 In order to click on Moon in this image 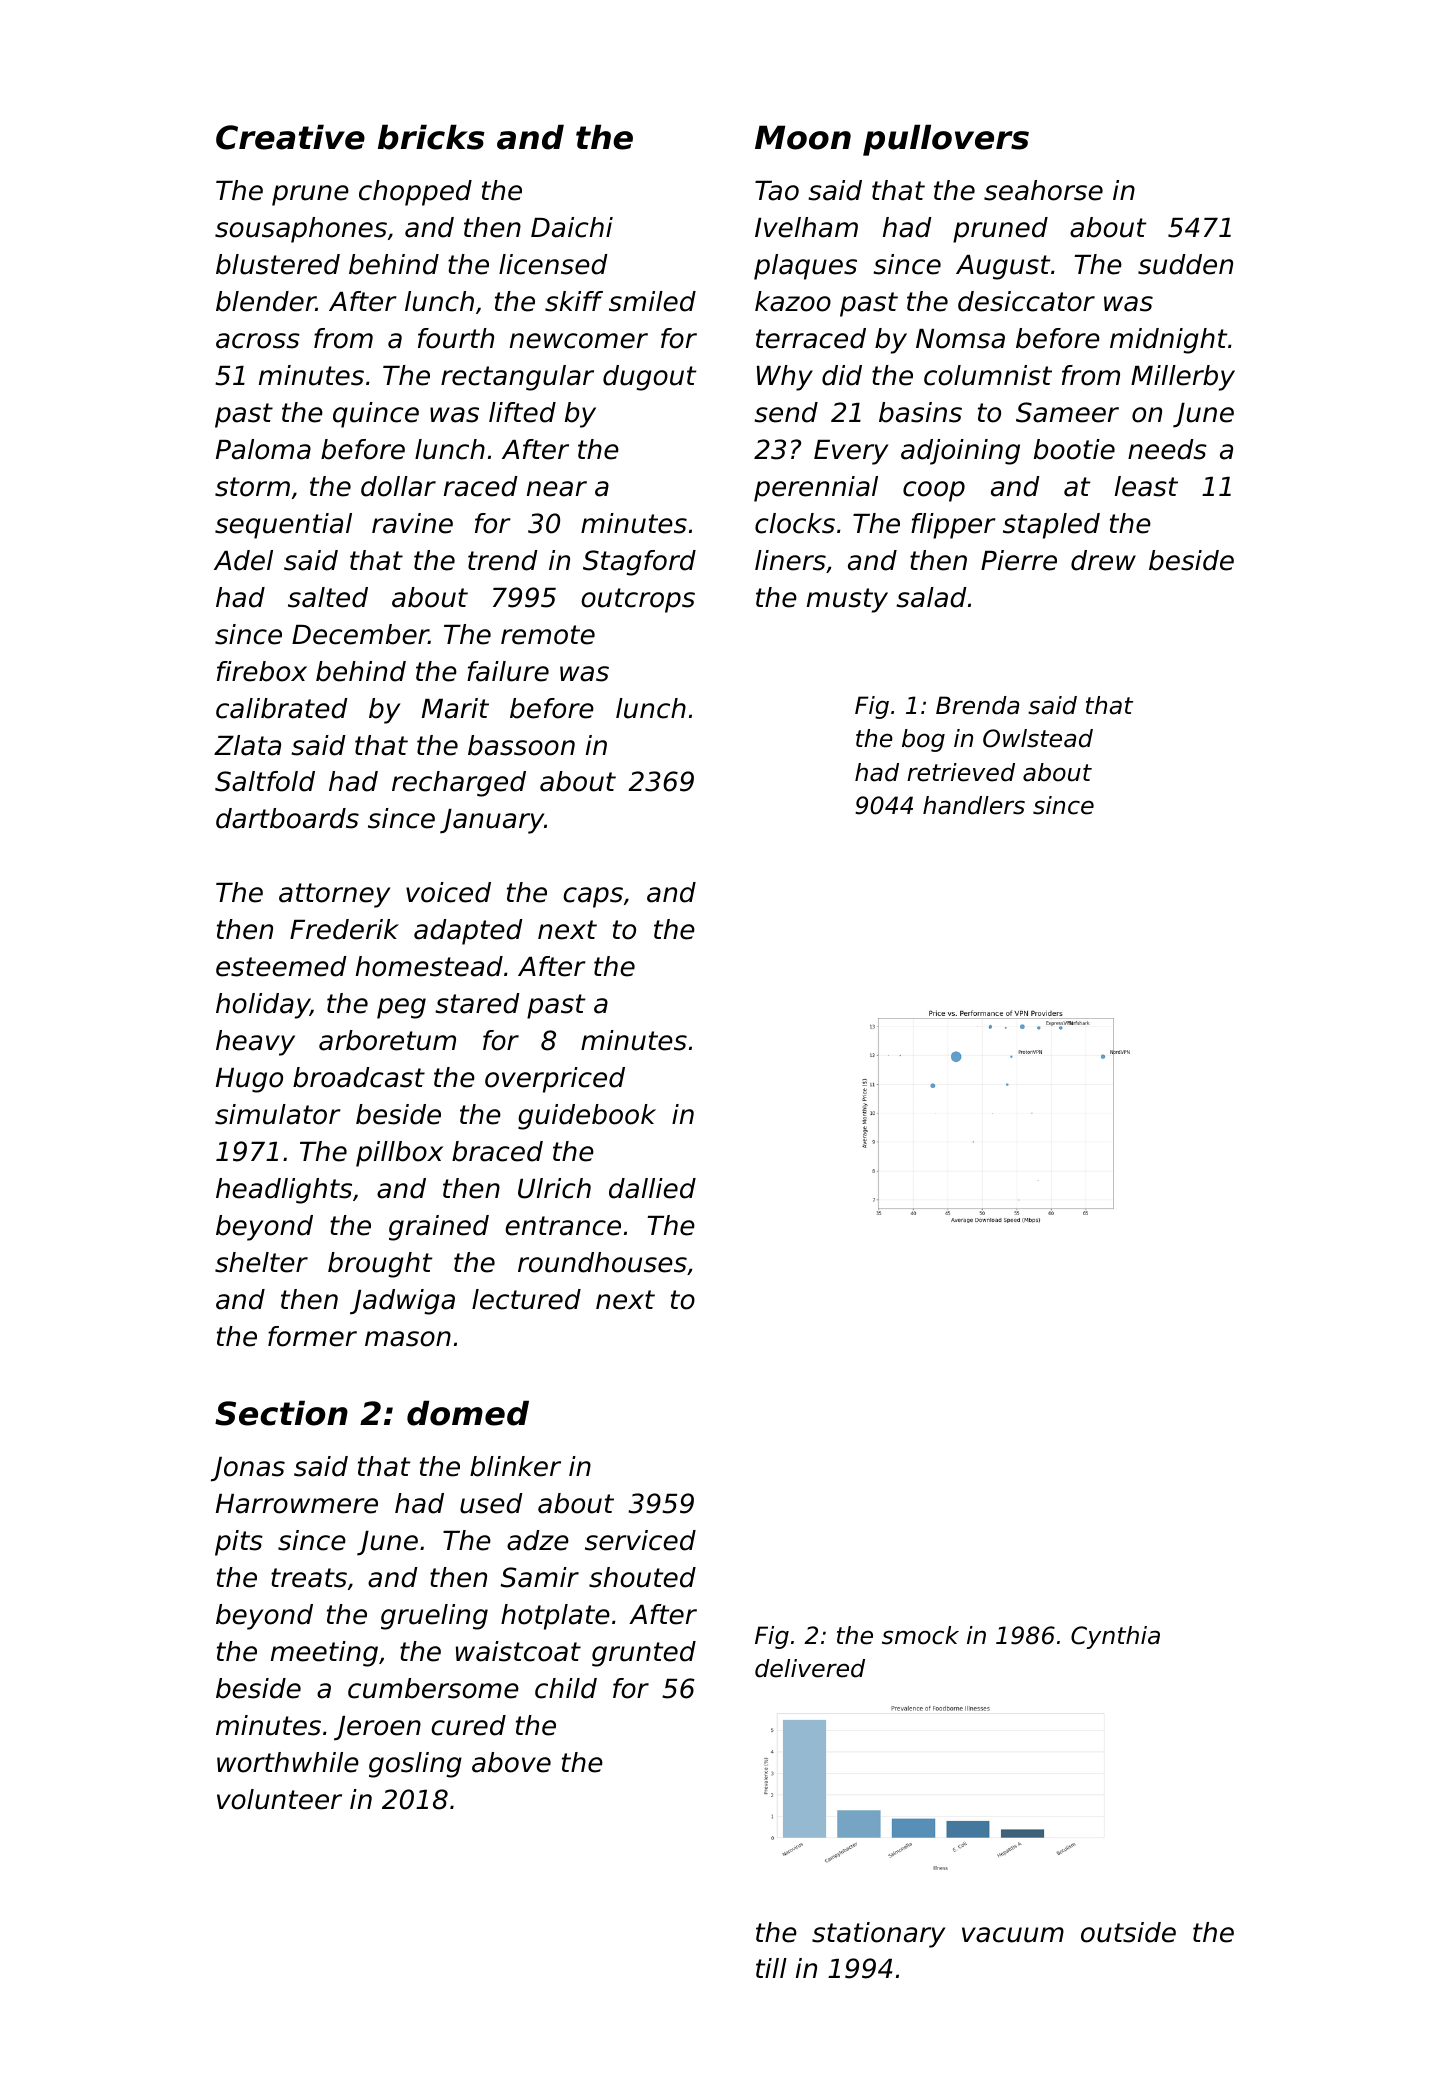, I will do `click(803, 137)`.
